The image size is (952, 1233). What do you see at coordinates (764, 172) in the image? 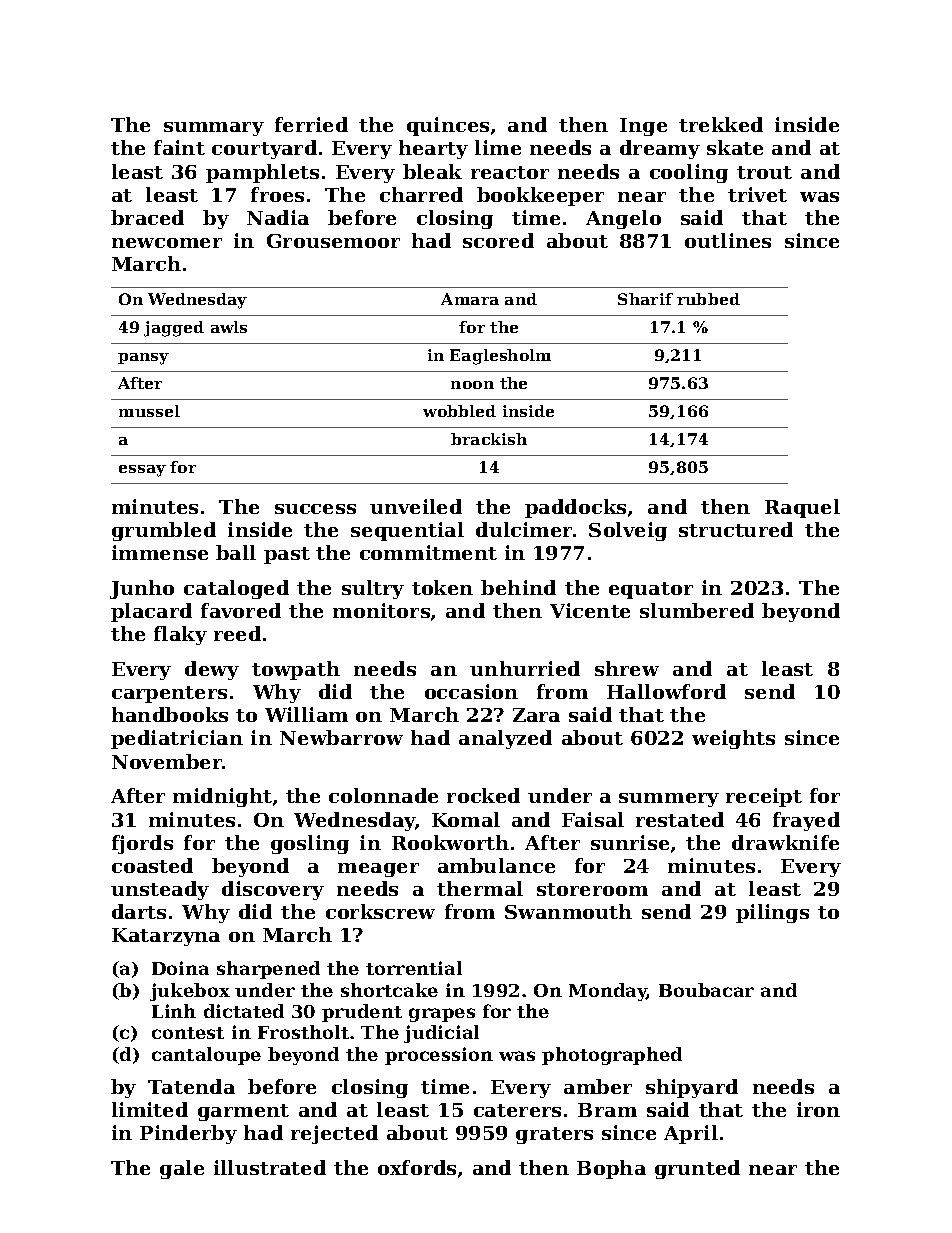
I see `trout` at bounding box center [764, 172].
